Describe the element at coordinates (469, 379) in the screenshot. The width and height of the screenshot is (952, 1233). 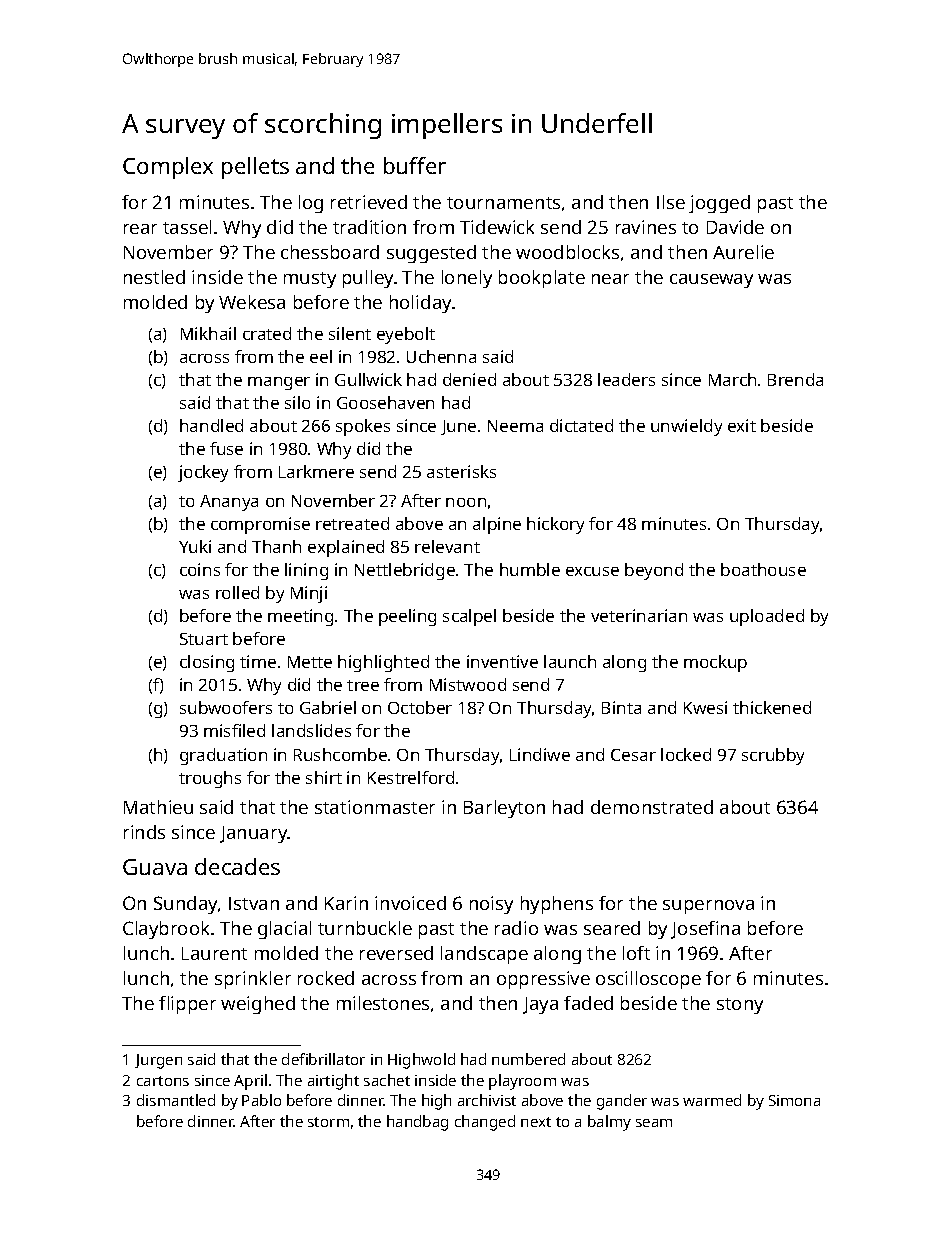
I see `denied` at that location.
